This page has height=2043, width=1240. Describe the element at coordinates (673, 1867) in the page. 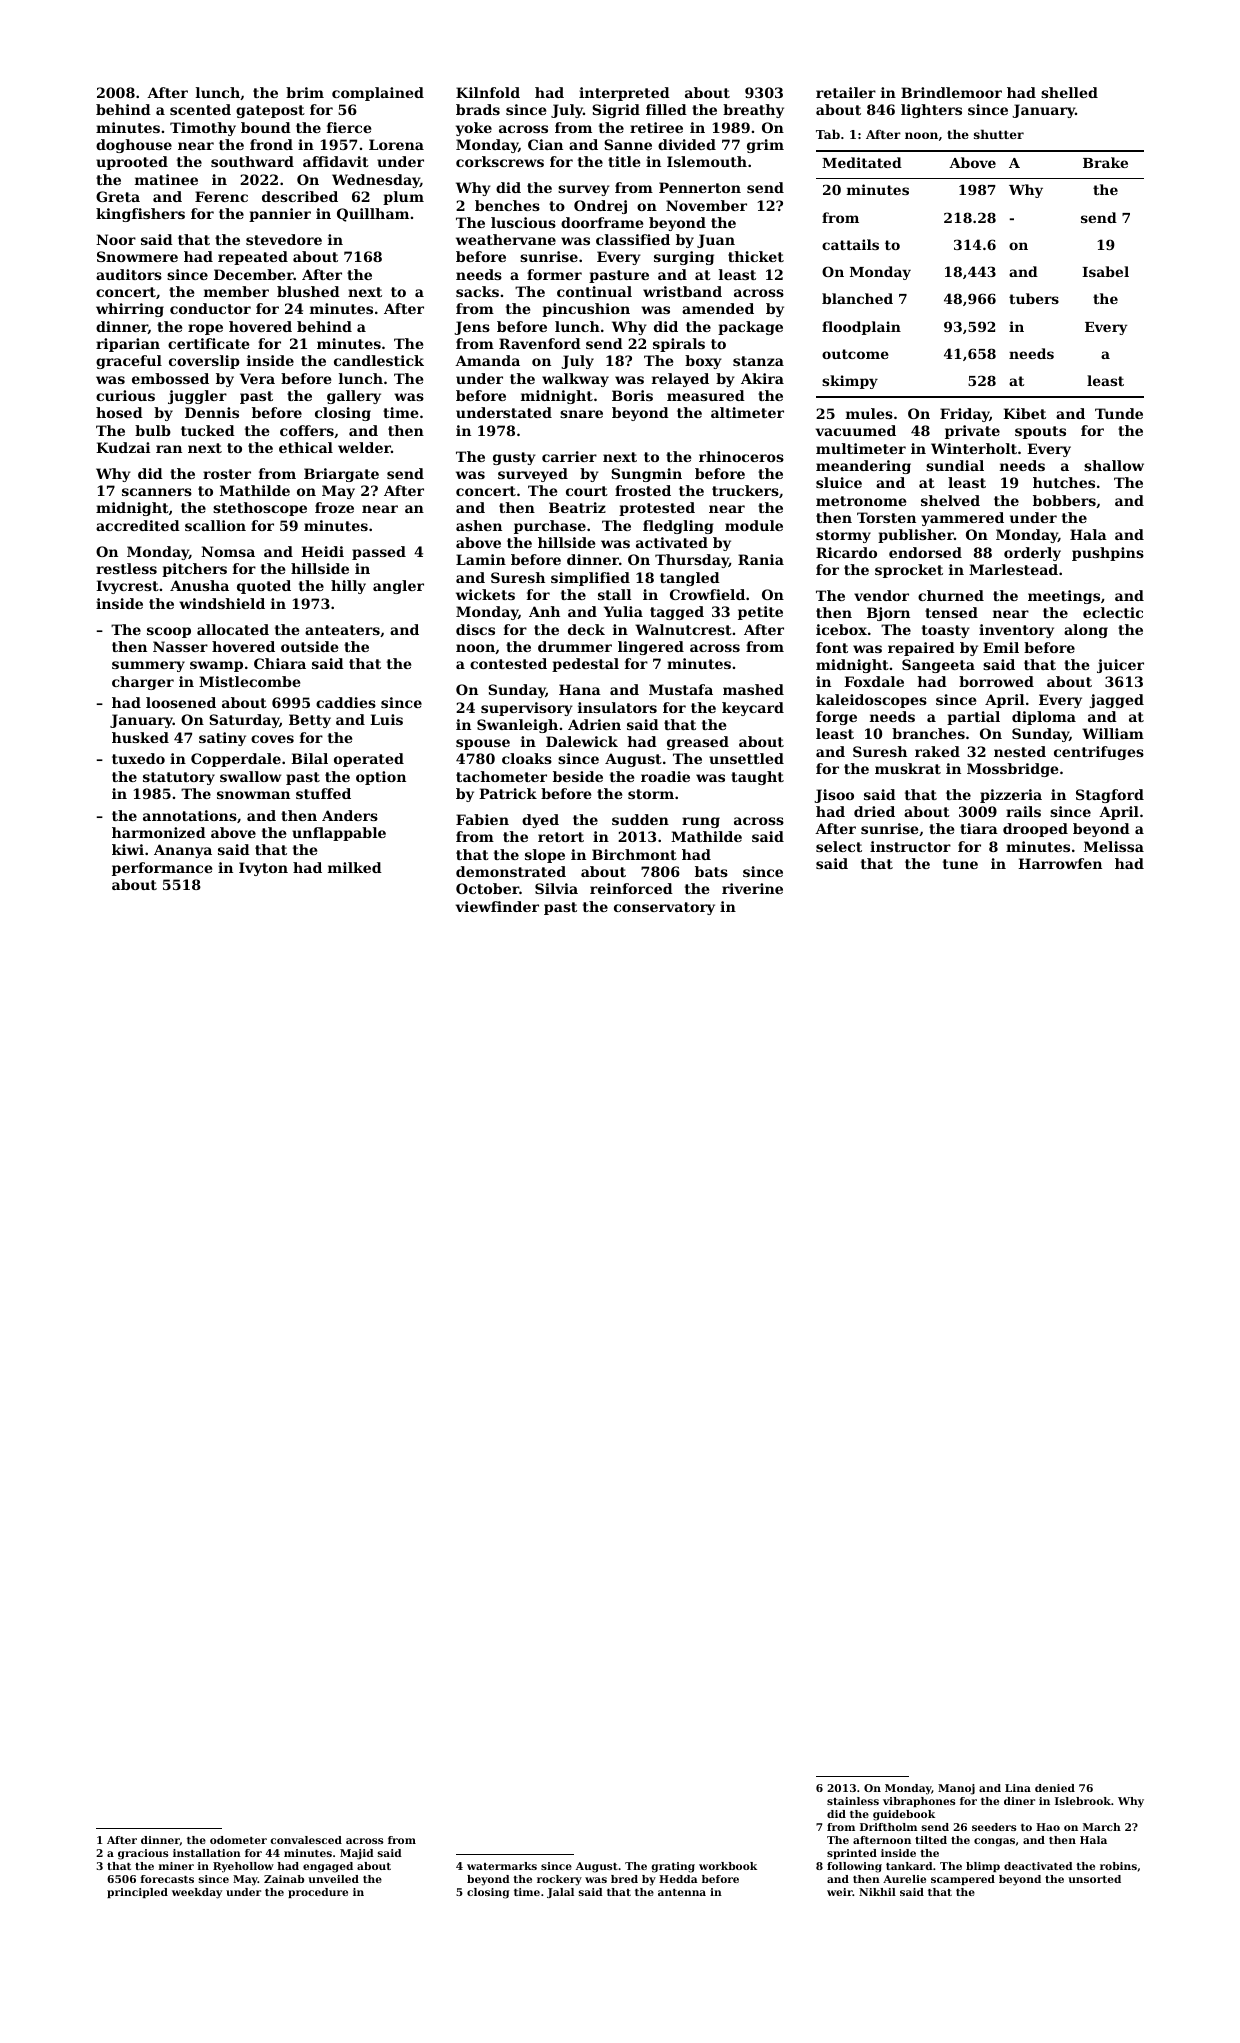

I see `grating` at that location.
